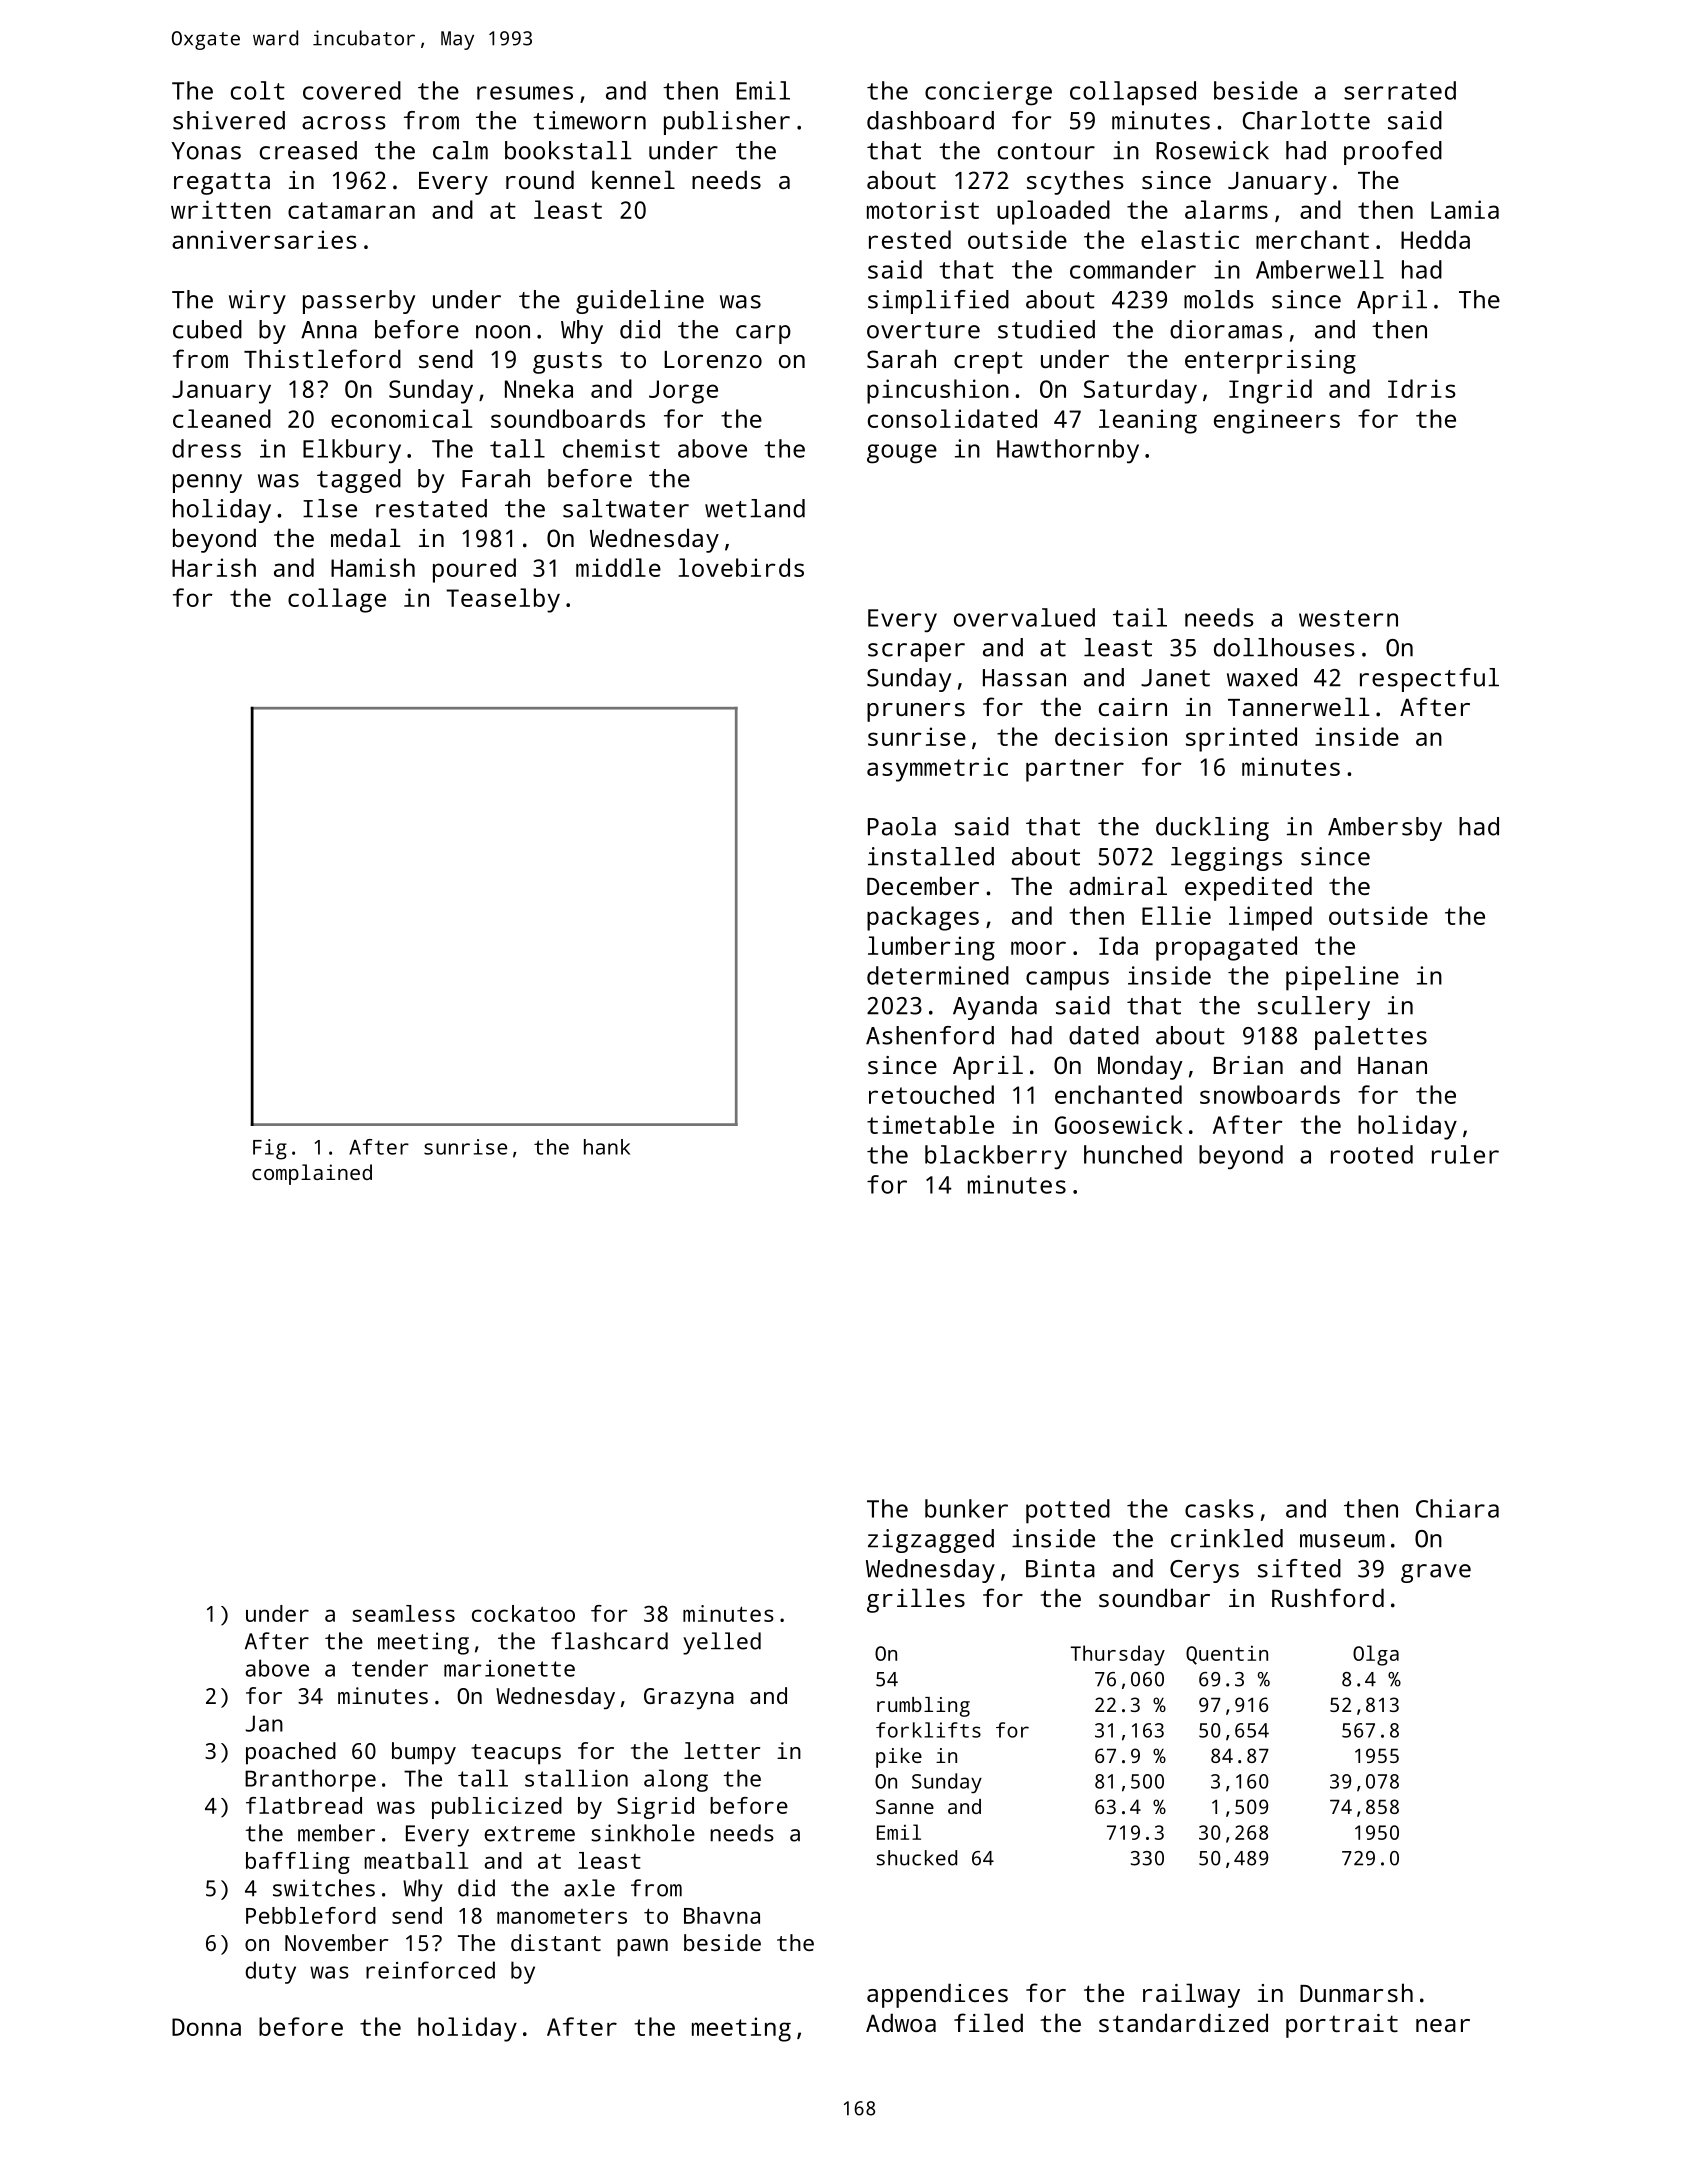  Describe the element at coordinates (1372, 1154) in the screenshot. I see `rooted` at that location.
